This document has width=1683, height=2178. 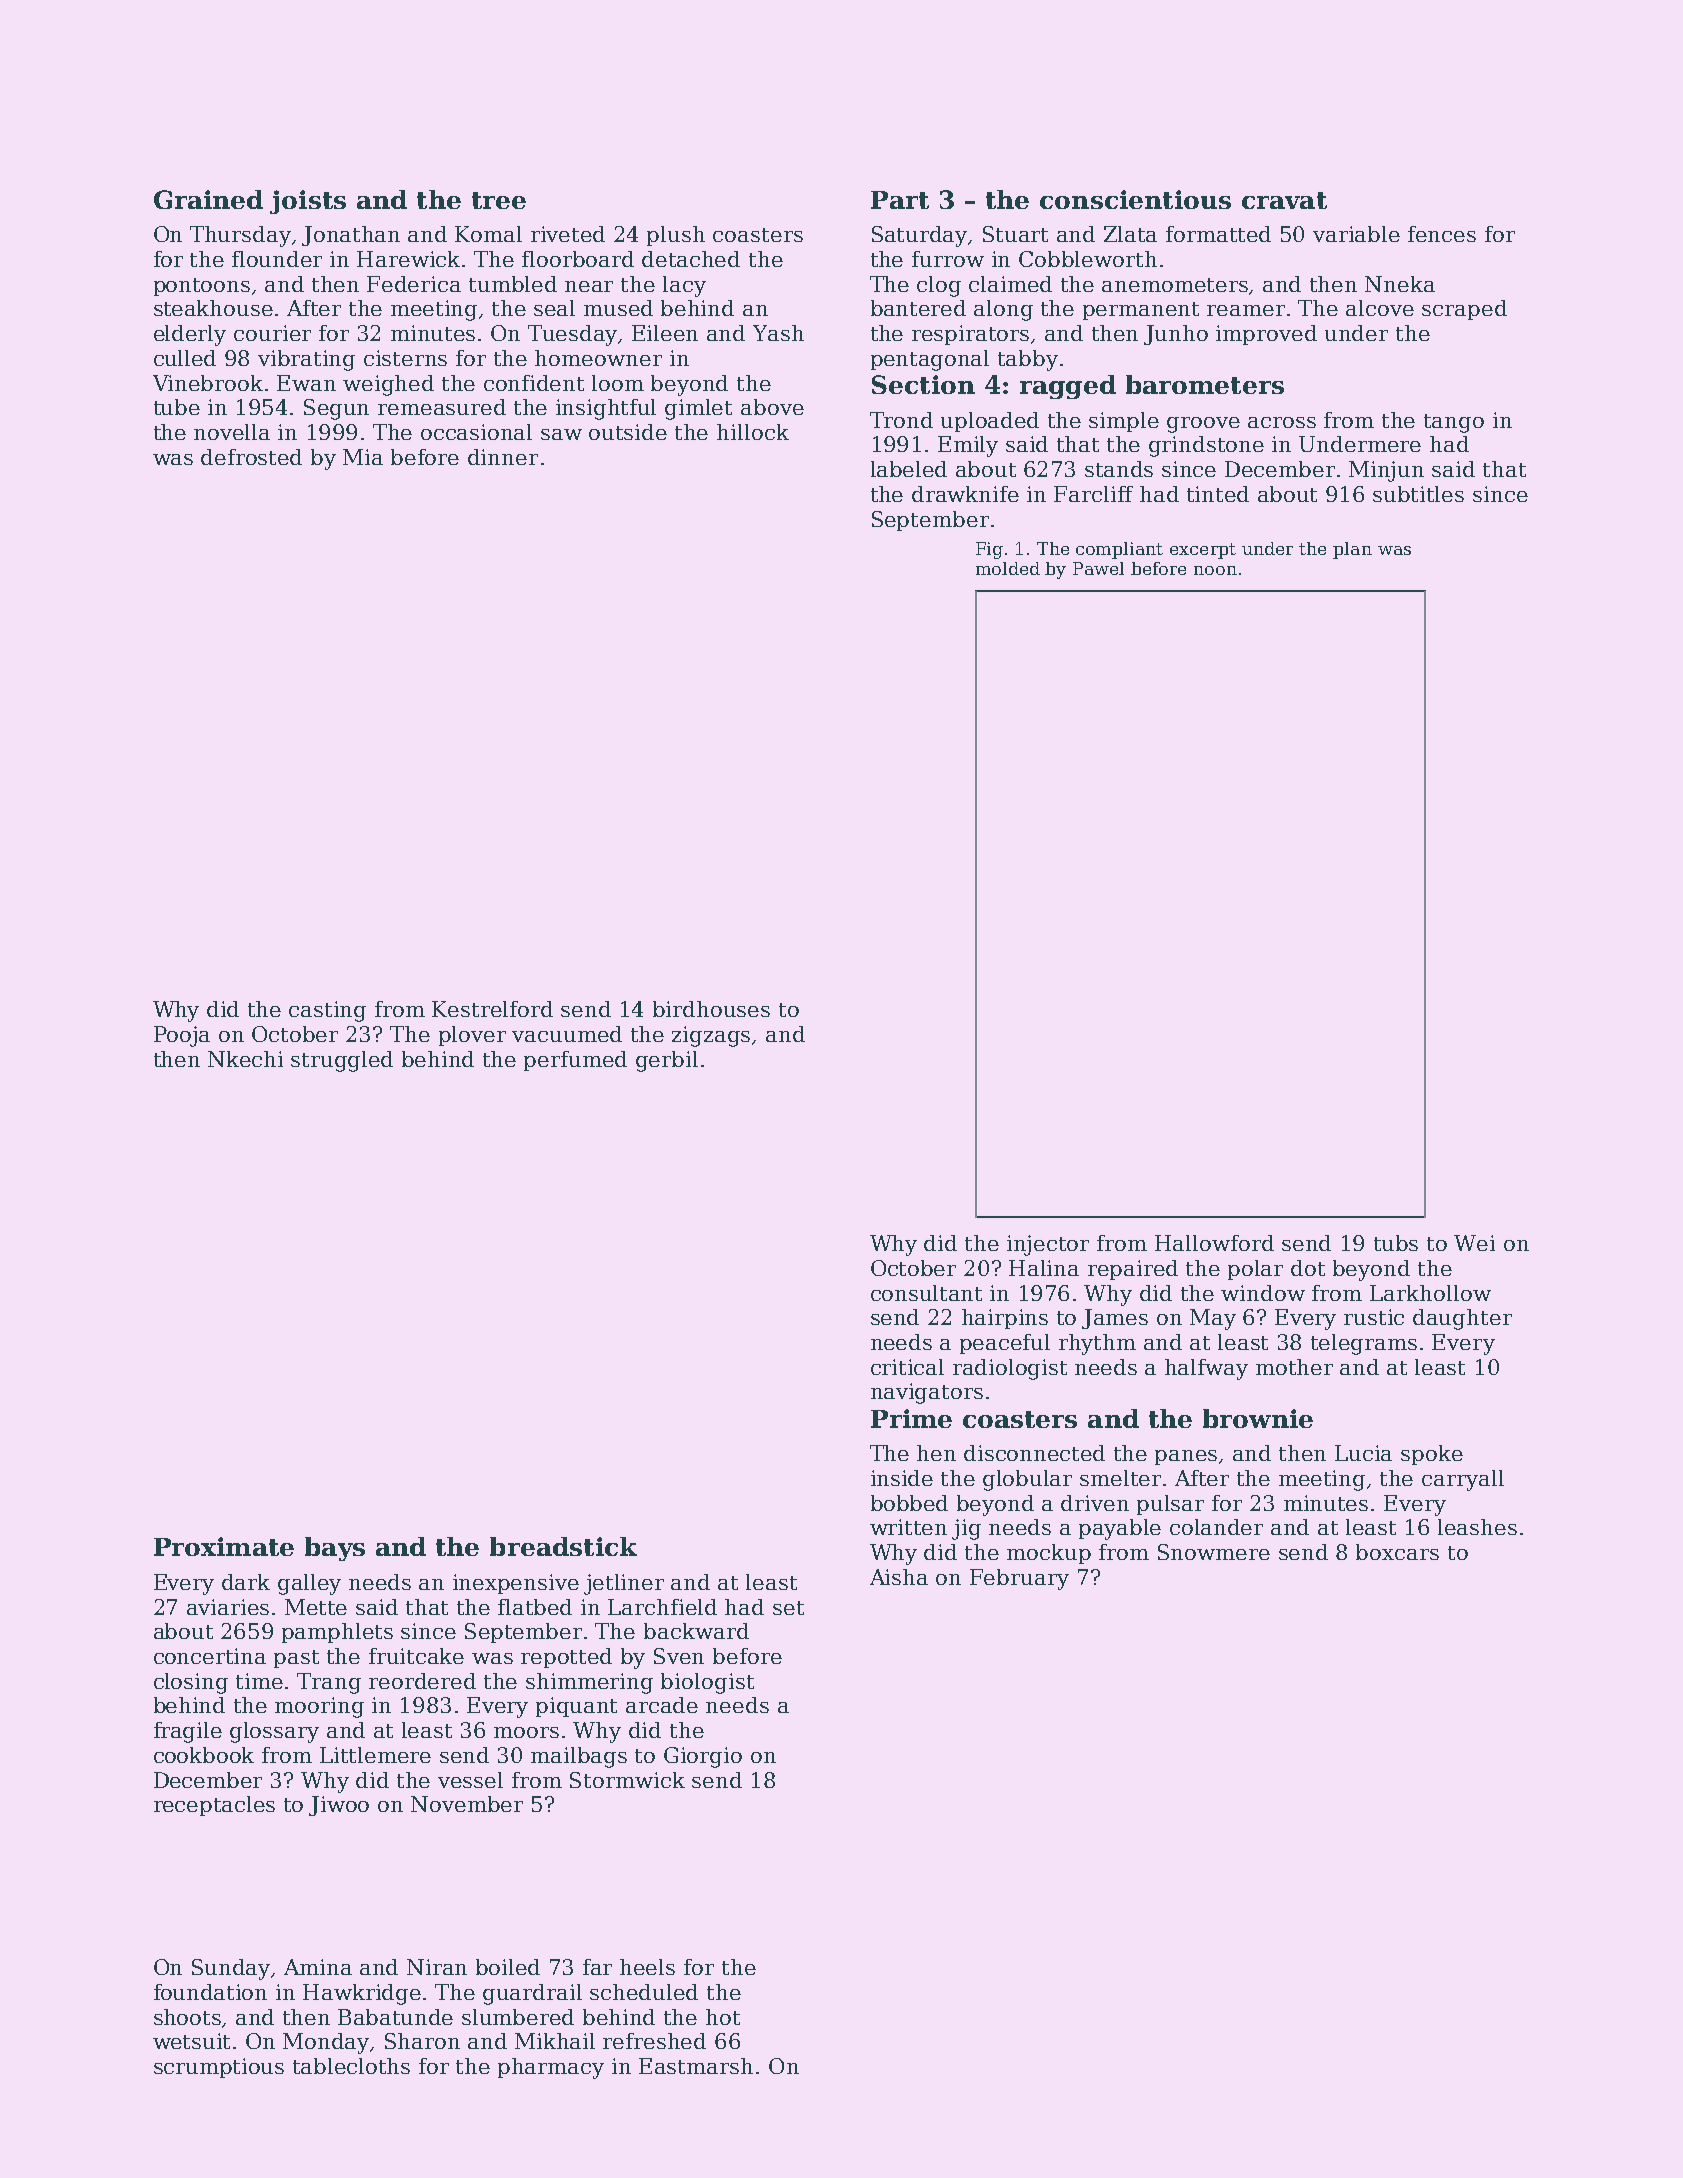 I want to click on rustic, so click(x=1374, y=1317).
